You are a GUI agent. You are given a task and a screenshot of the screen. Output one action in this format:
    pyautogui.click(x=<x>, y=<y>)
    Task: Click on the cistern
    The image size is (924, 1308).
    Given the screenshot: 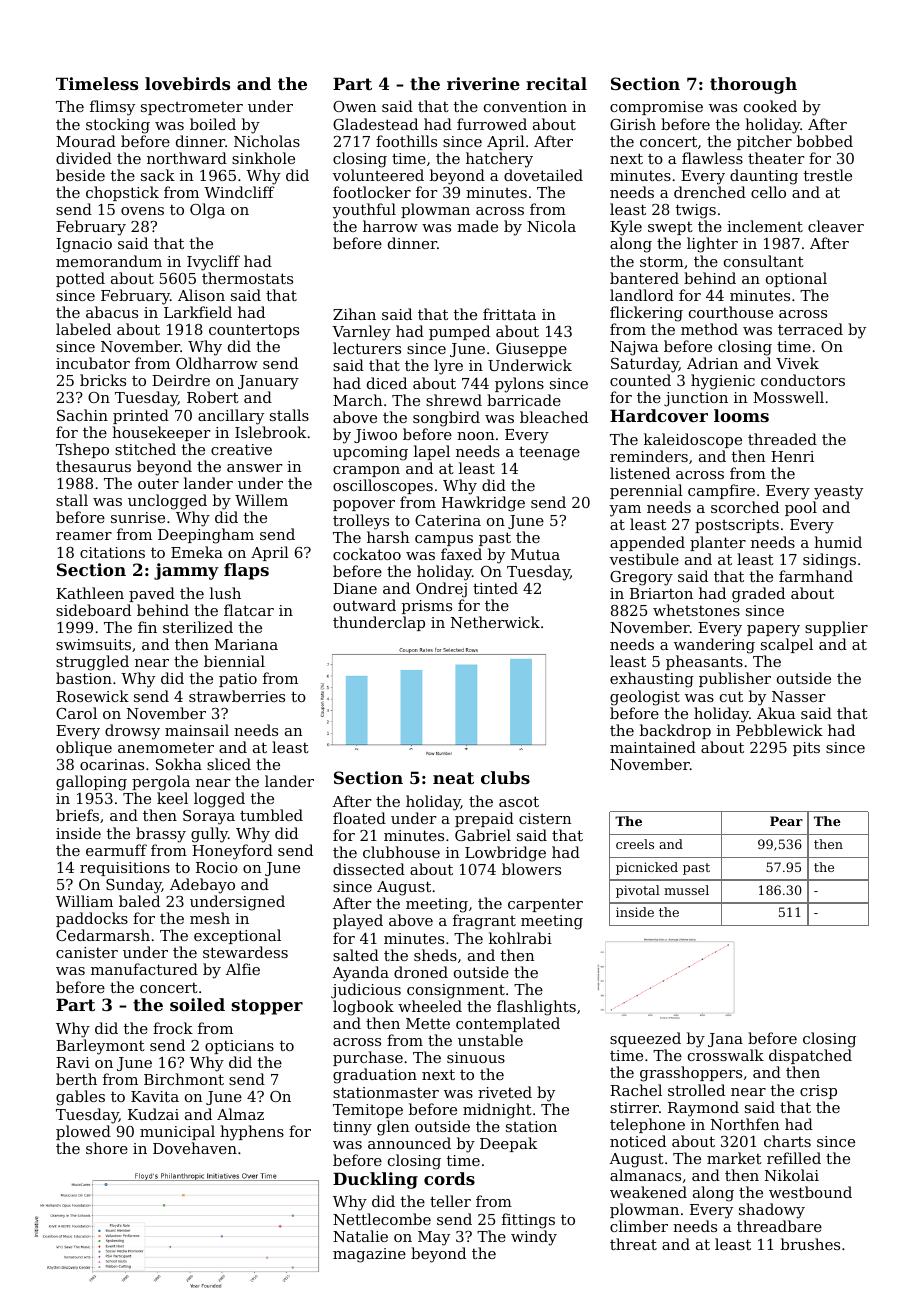 What is the action you would take?
    pyautogui.click(x=545, y=818)
